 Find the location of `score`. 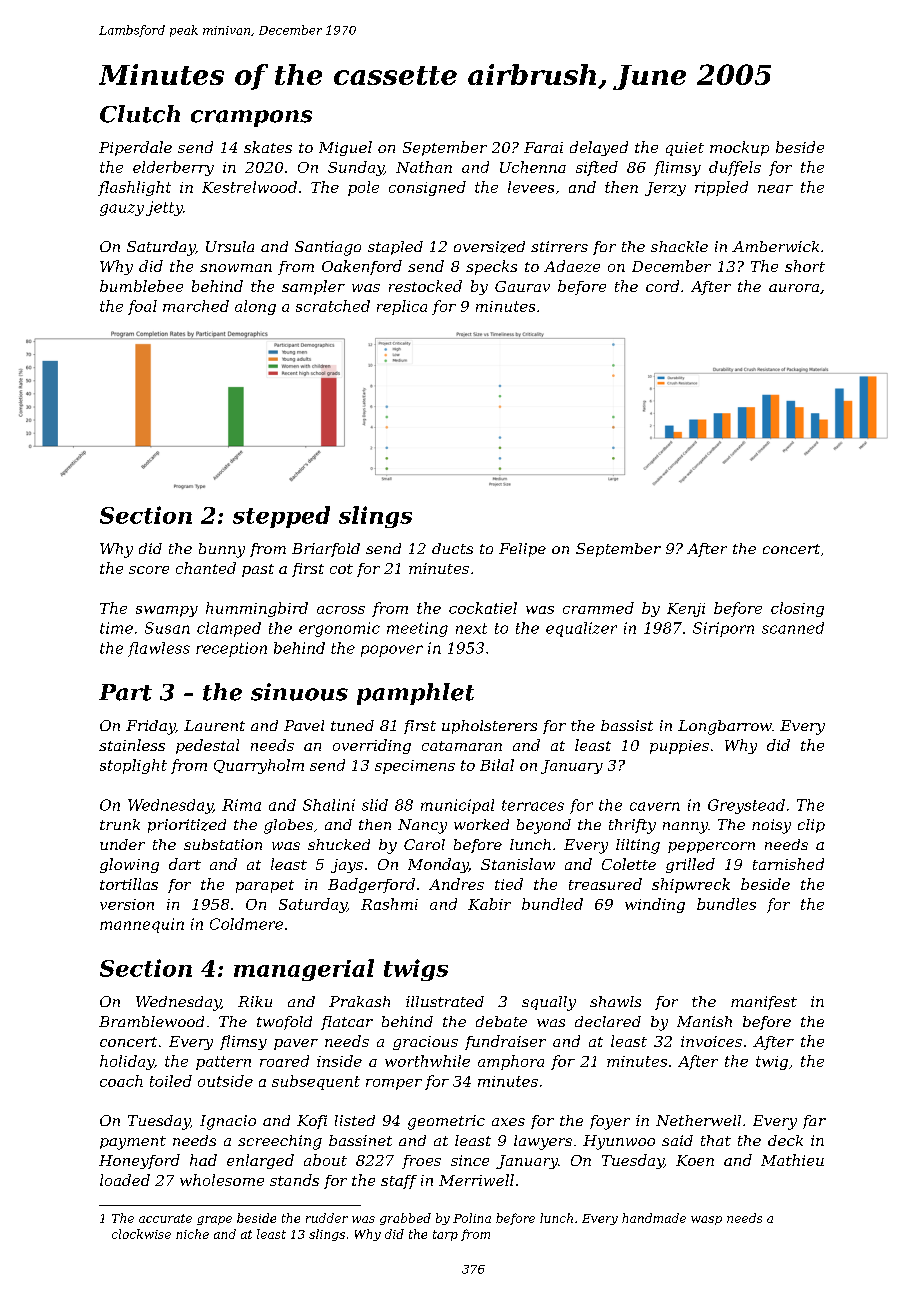

score is located at coordinates (149, 570).
